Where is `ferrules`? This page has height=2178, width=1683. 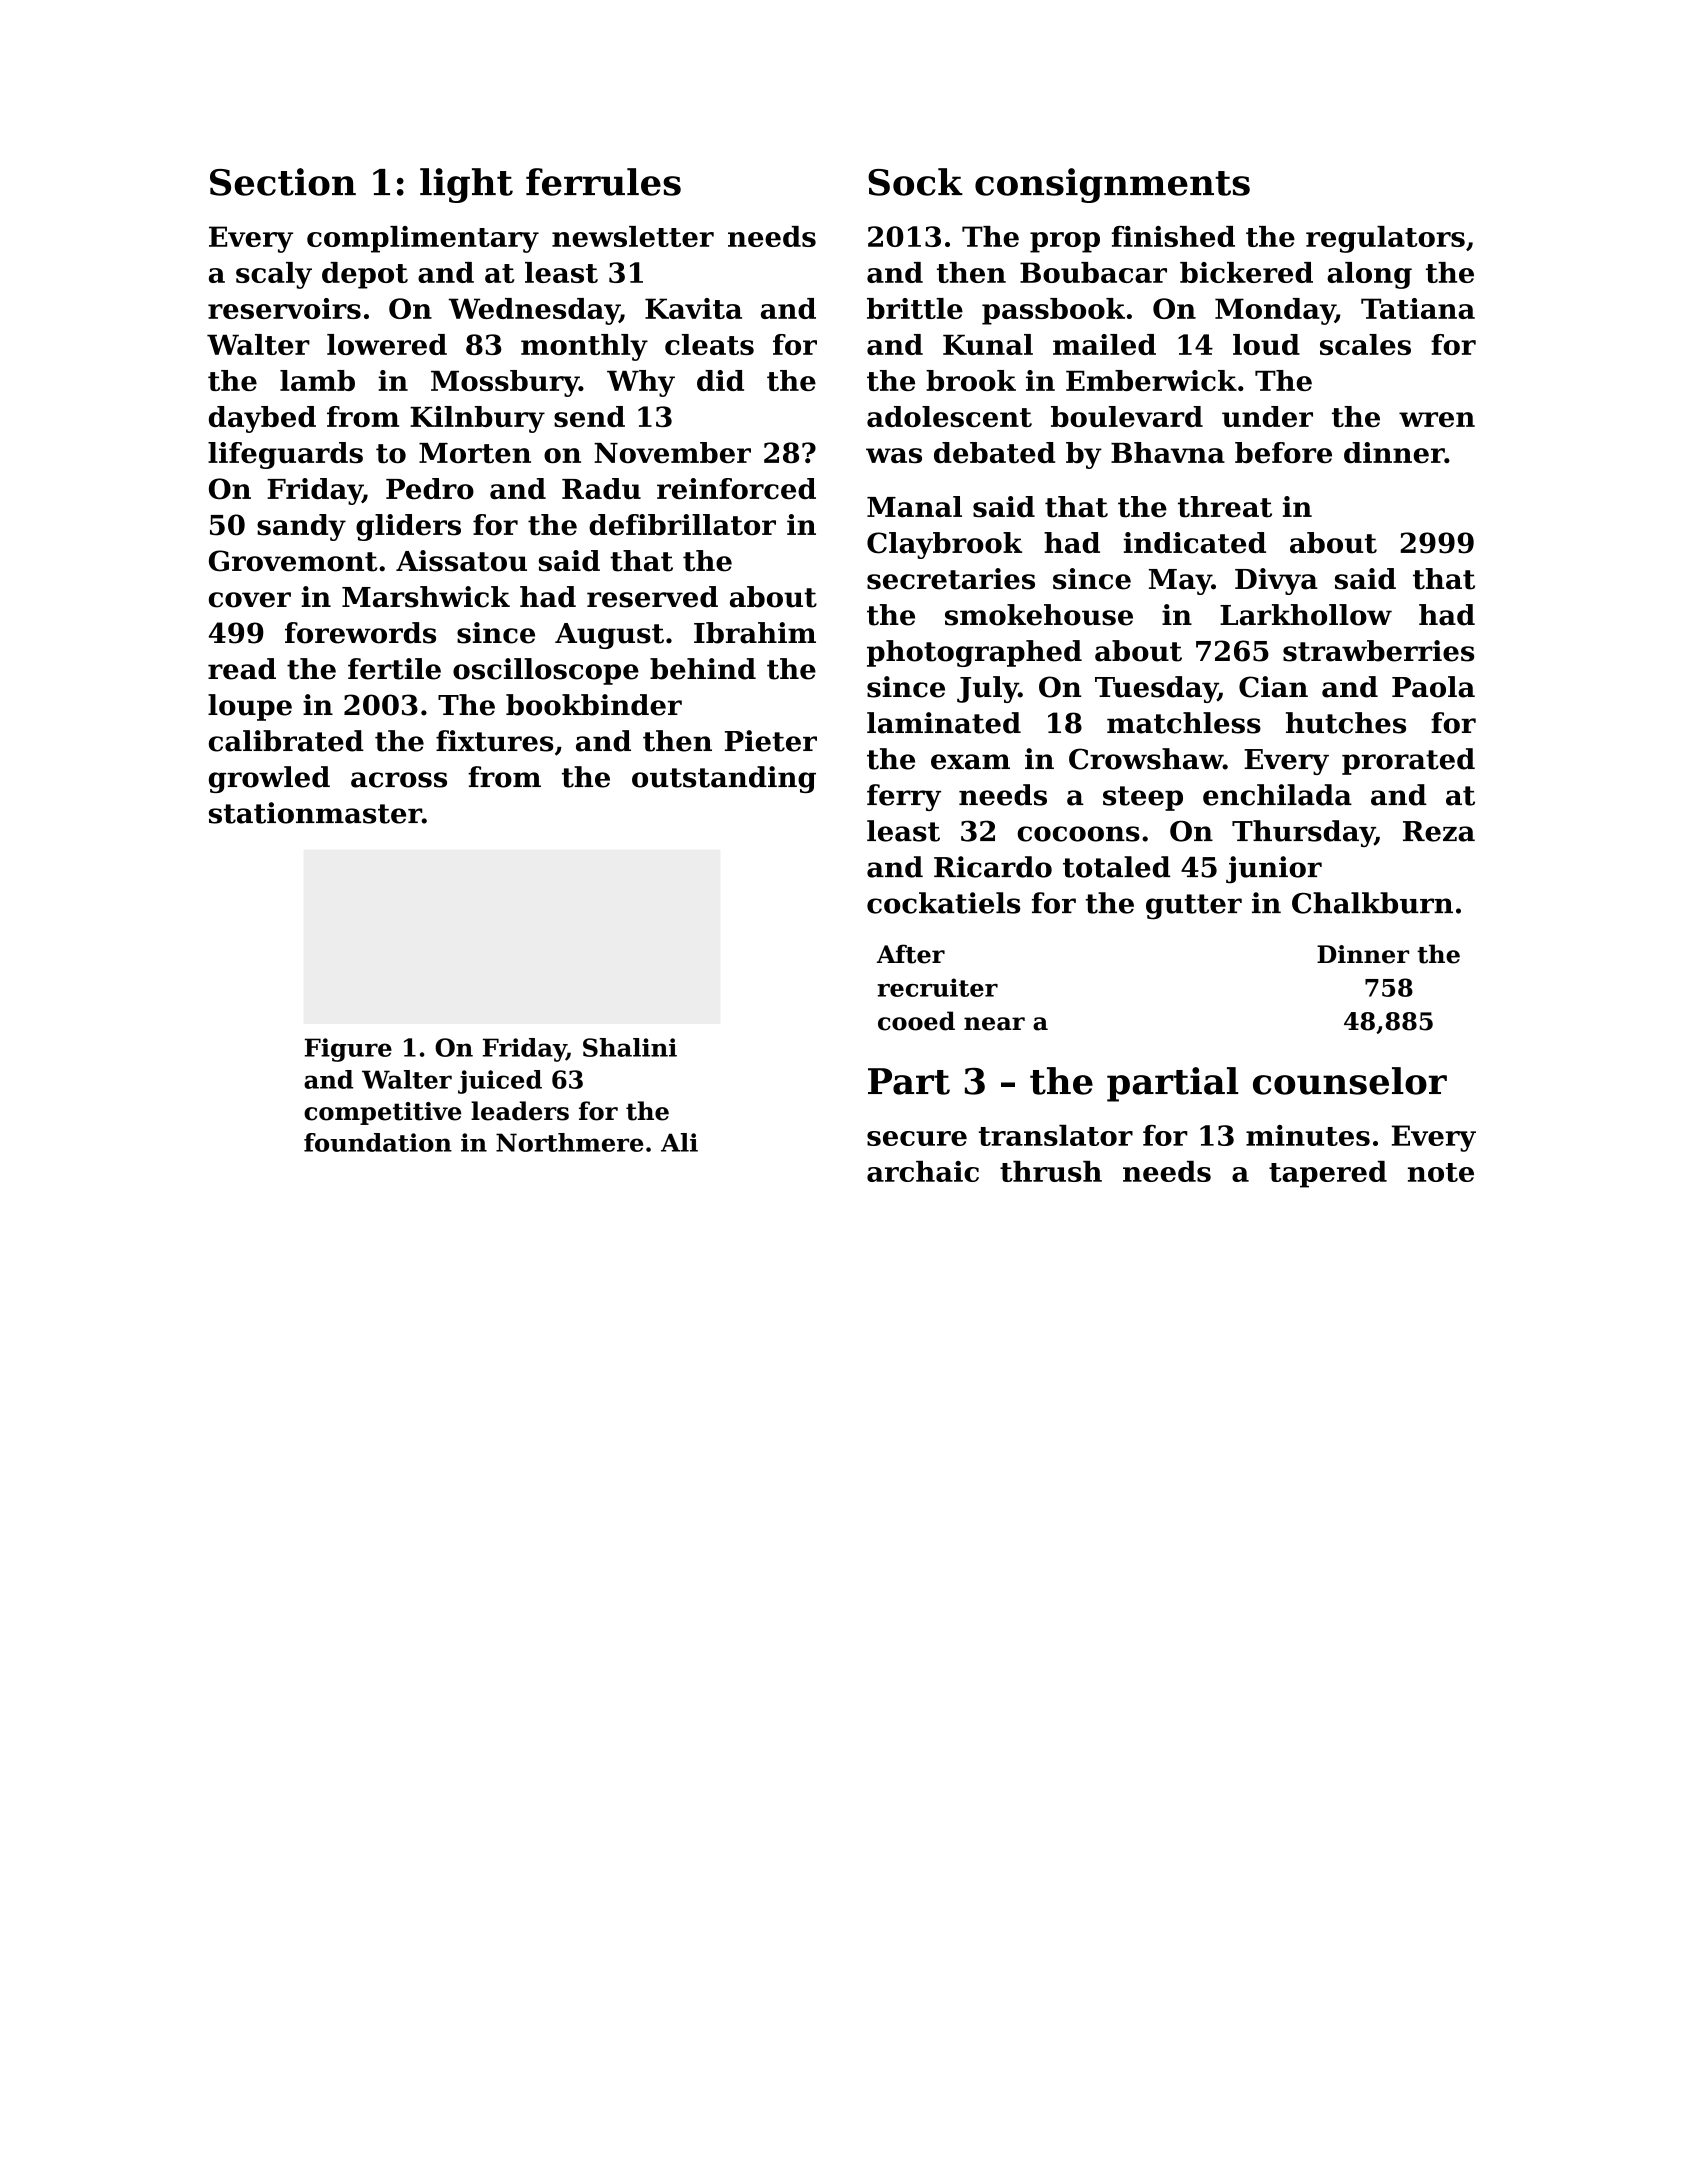 ferrules is located at coordinates (603, 182).
